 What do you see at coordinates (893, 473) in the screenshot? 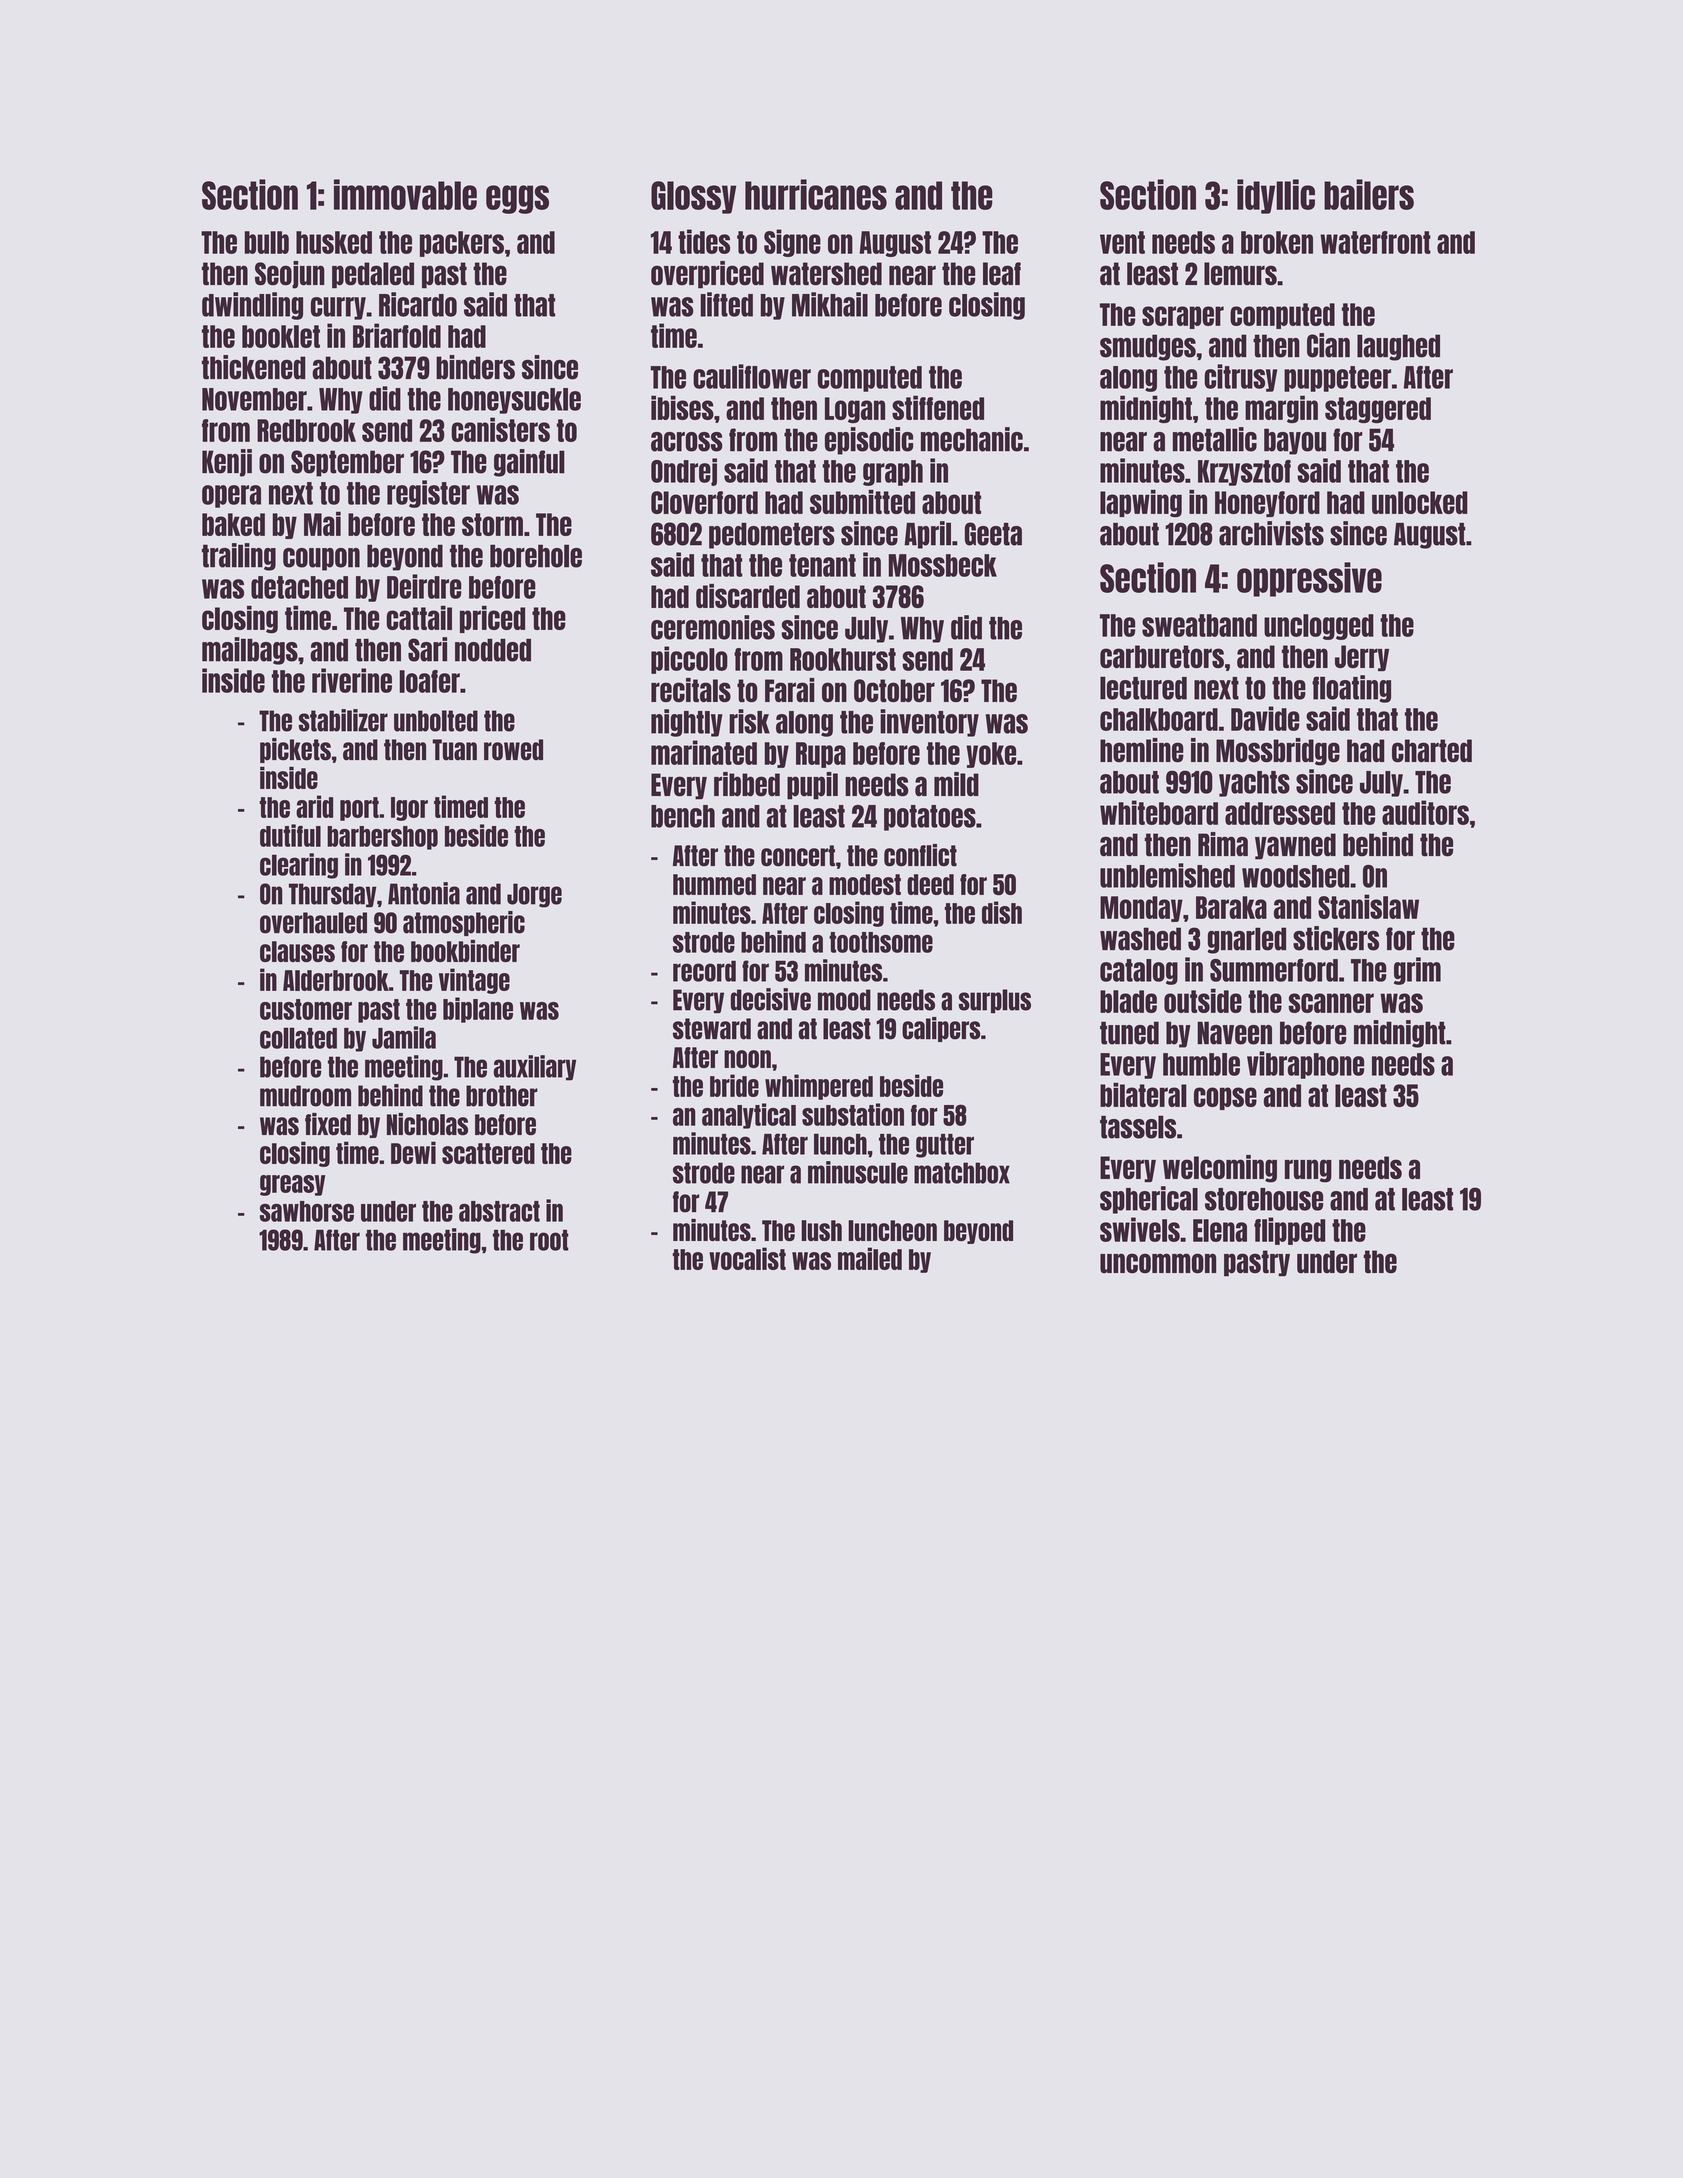
I see `graph` at bounding box center [893, 473].
